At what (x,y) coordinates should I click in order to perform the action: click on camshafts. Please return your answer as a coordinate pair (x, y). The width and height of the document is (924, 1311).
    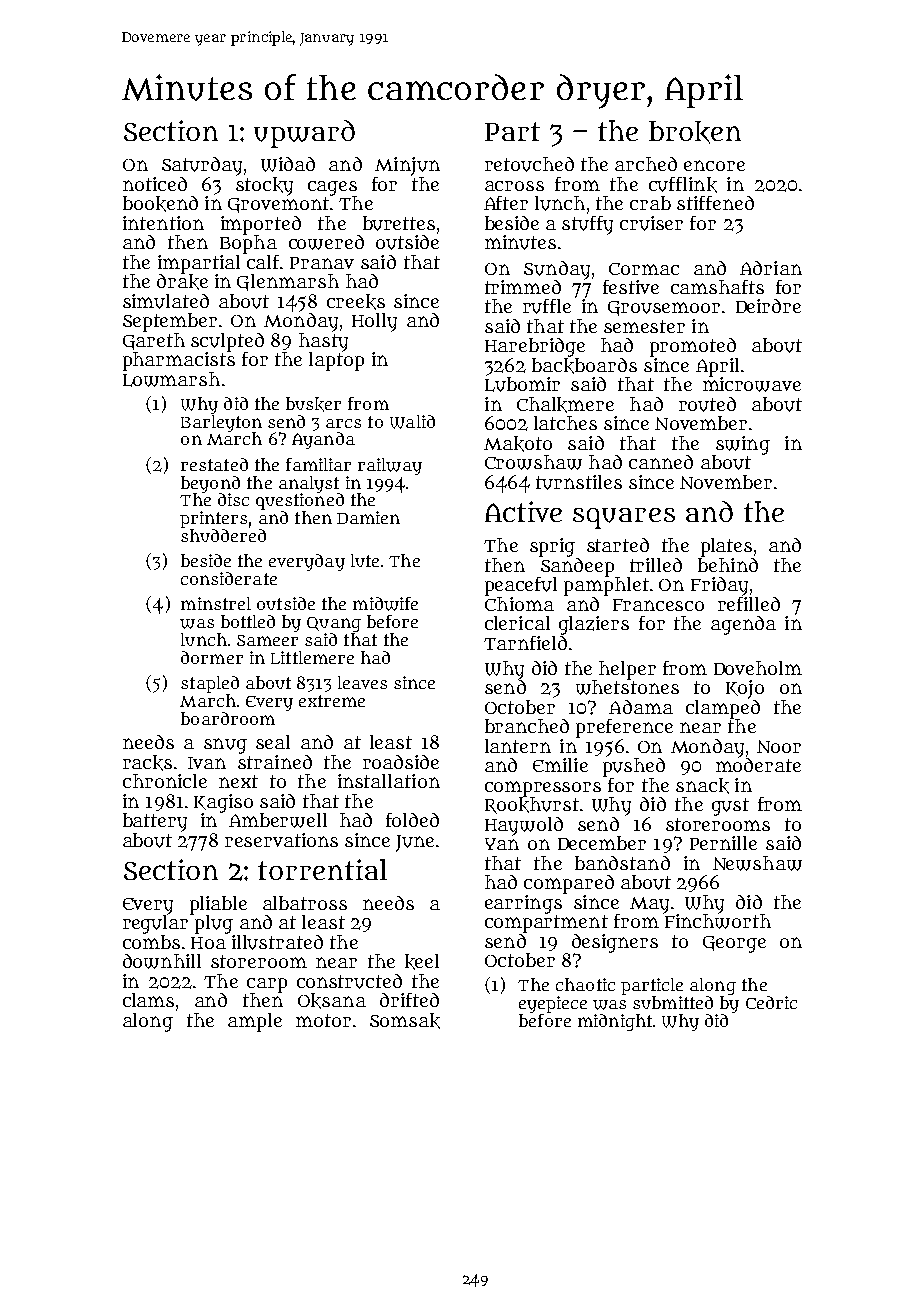
    Looking at the image, I should click on (717, 287).
